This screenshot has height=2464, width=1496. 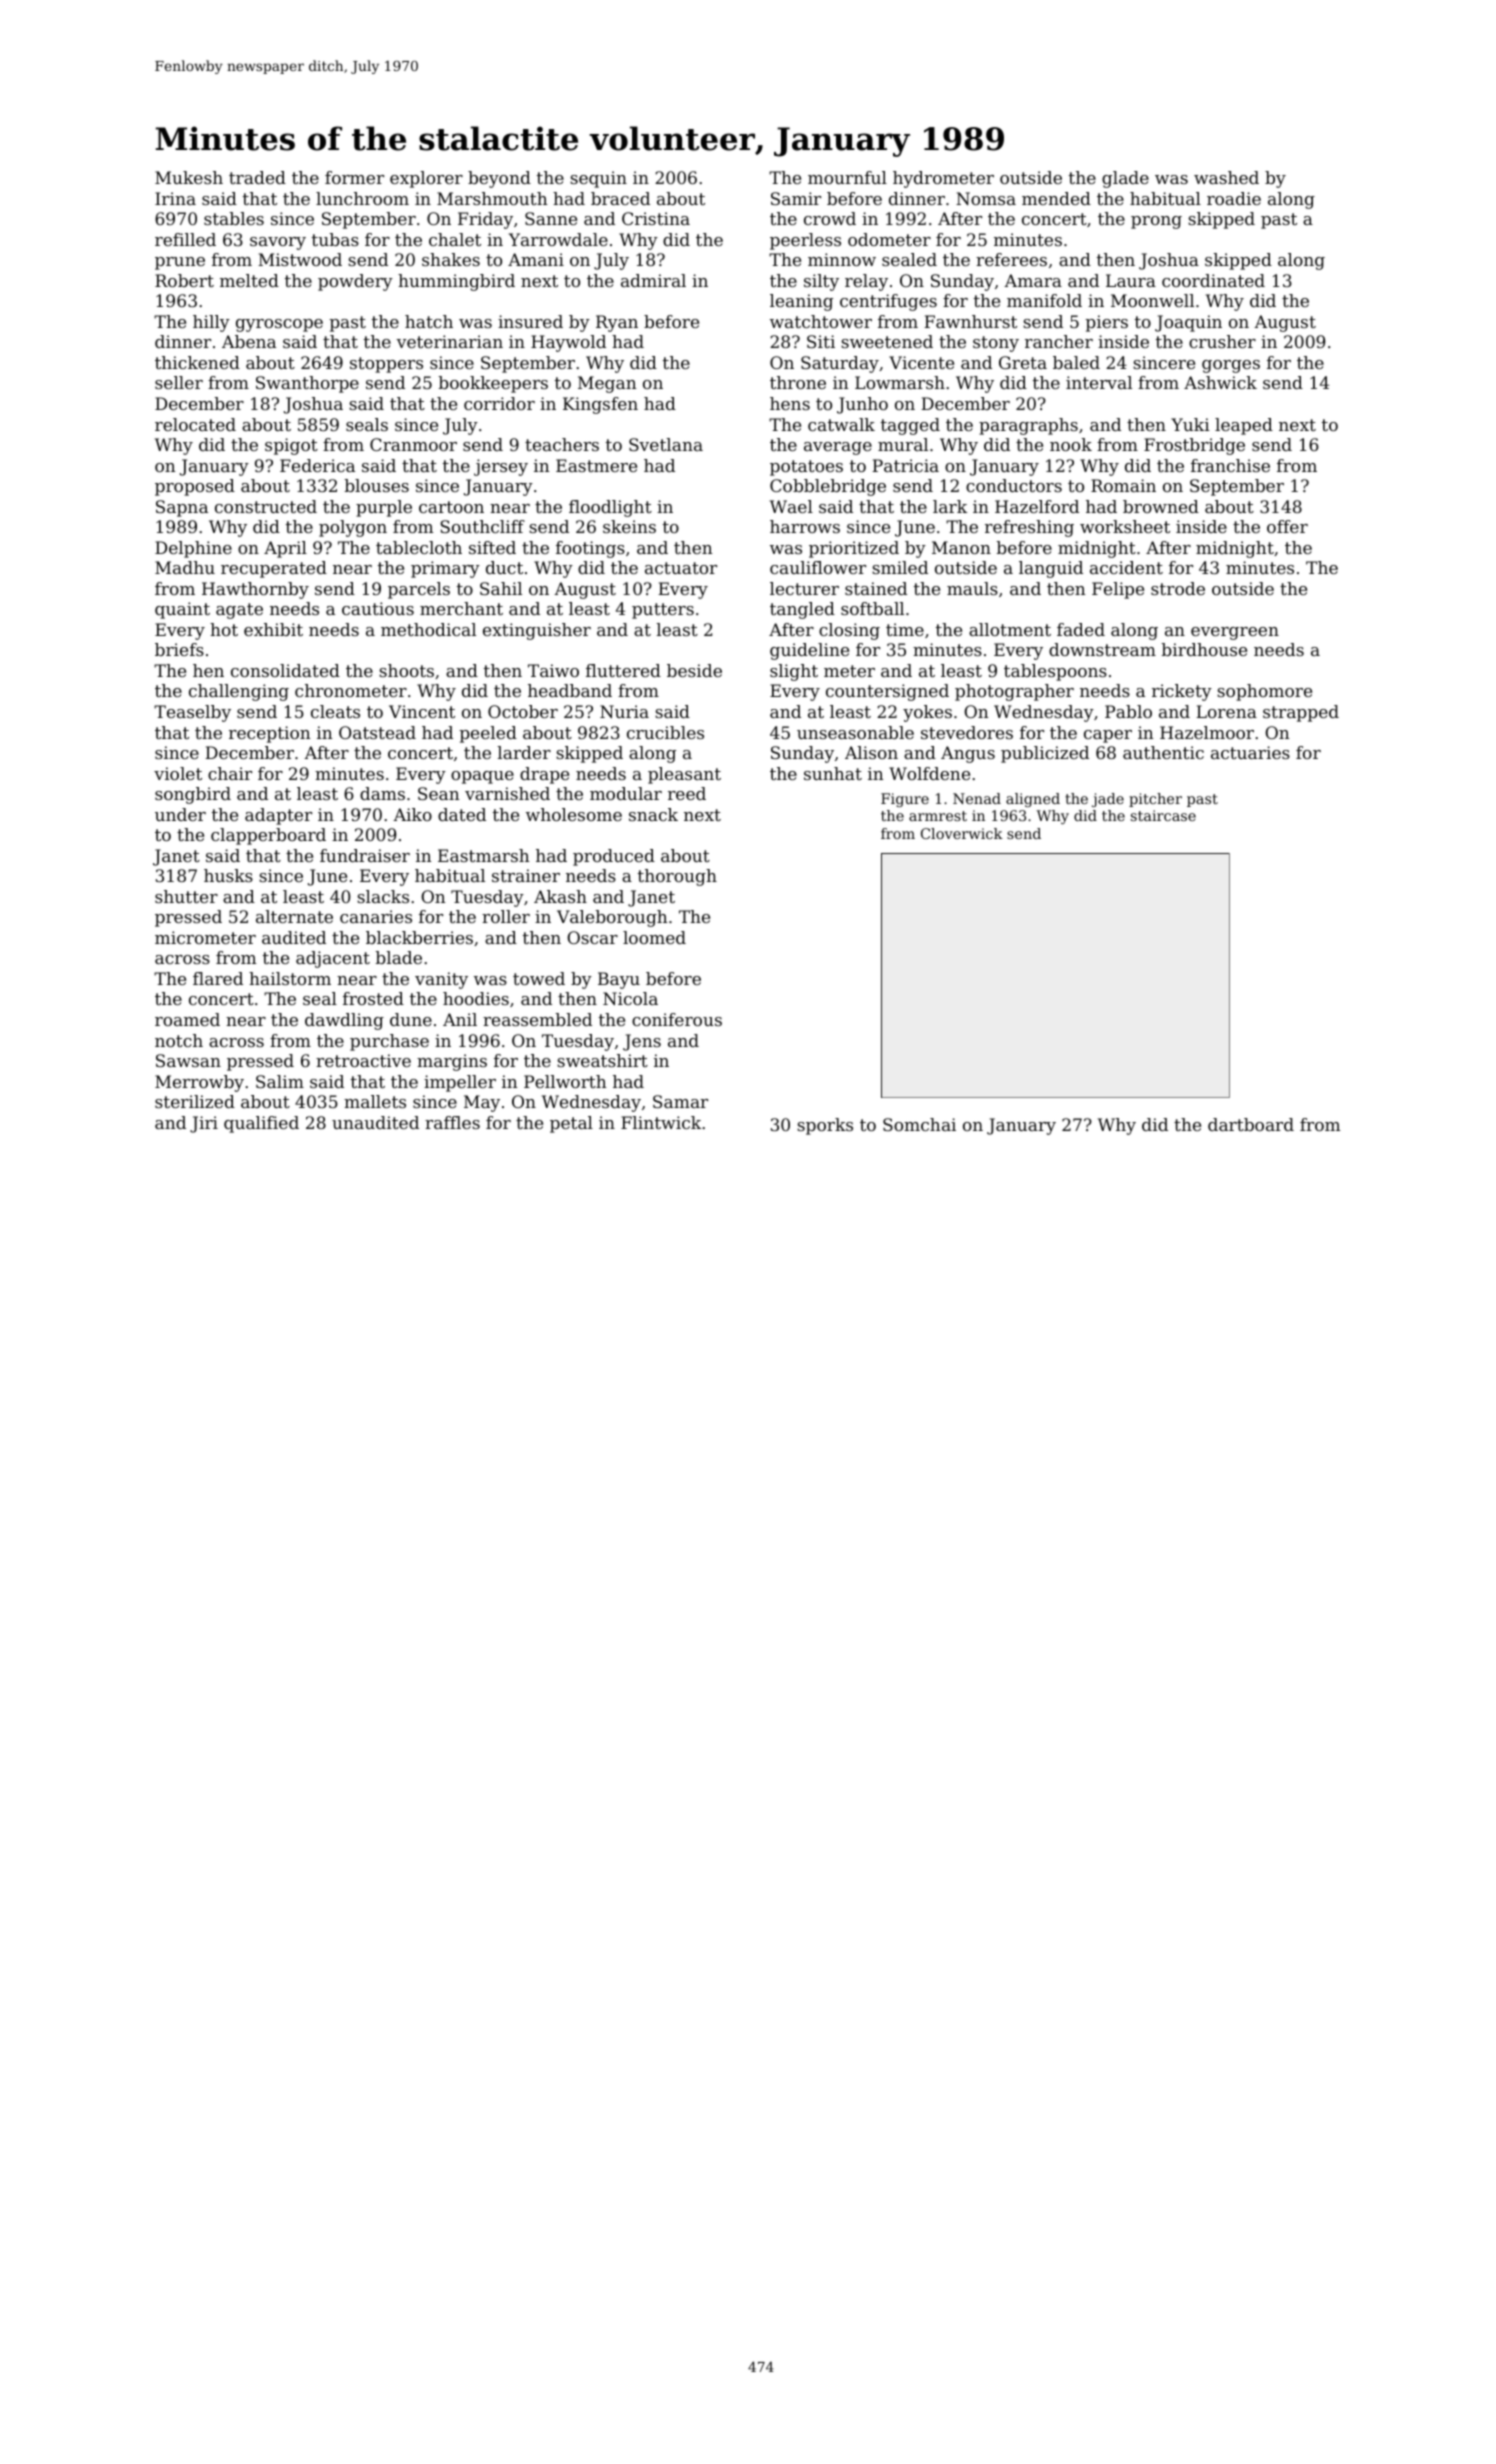 I want to click on Pellworth, so click(x=565, y=1081).
